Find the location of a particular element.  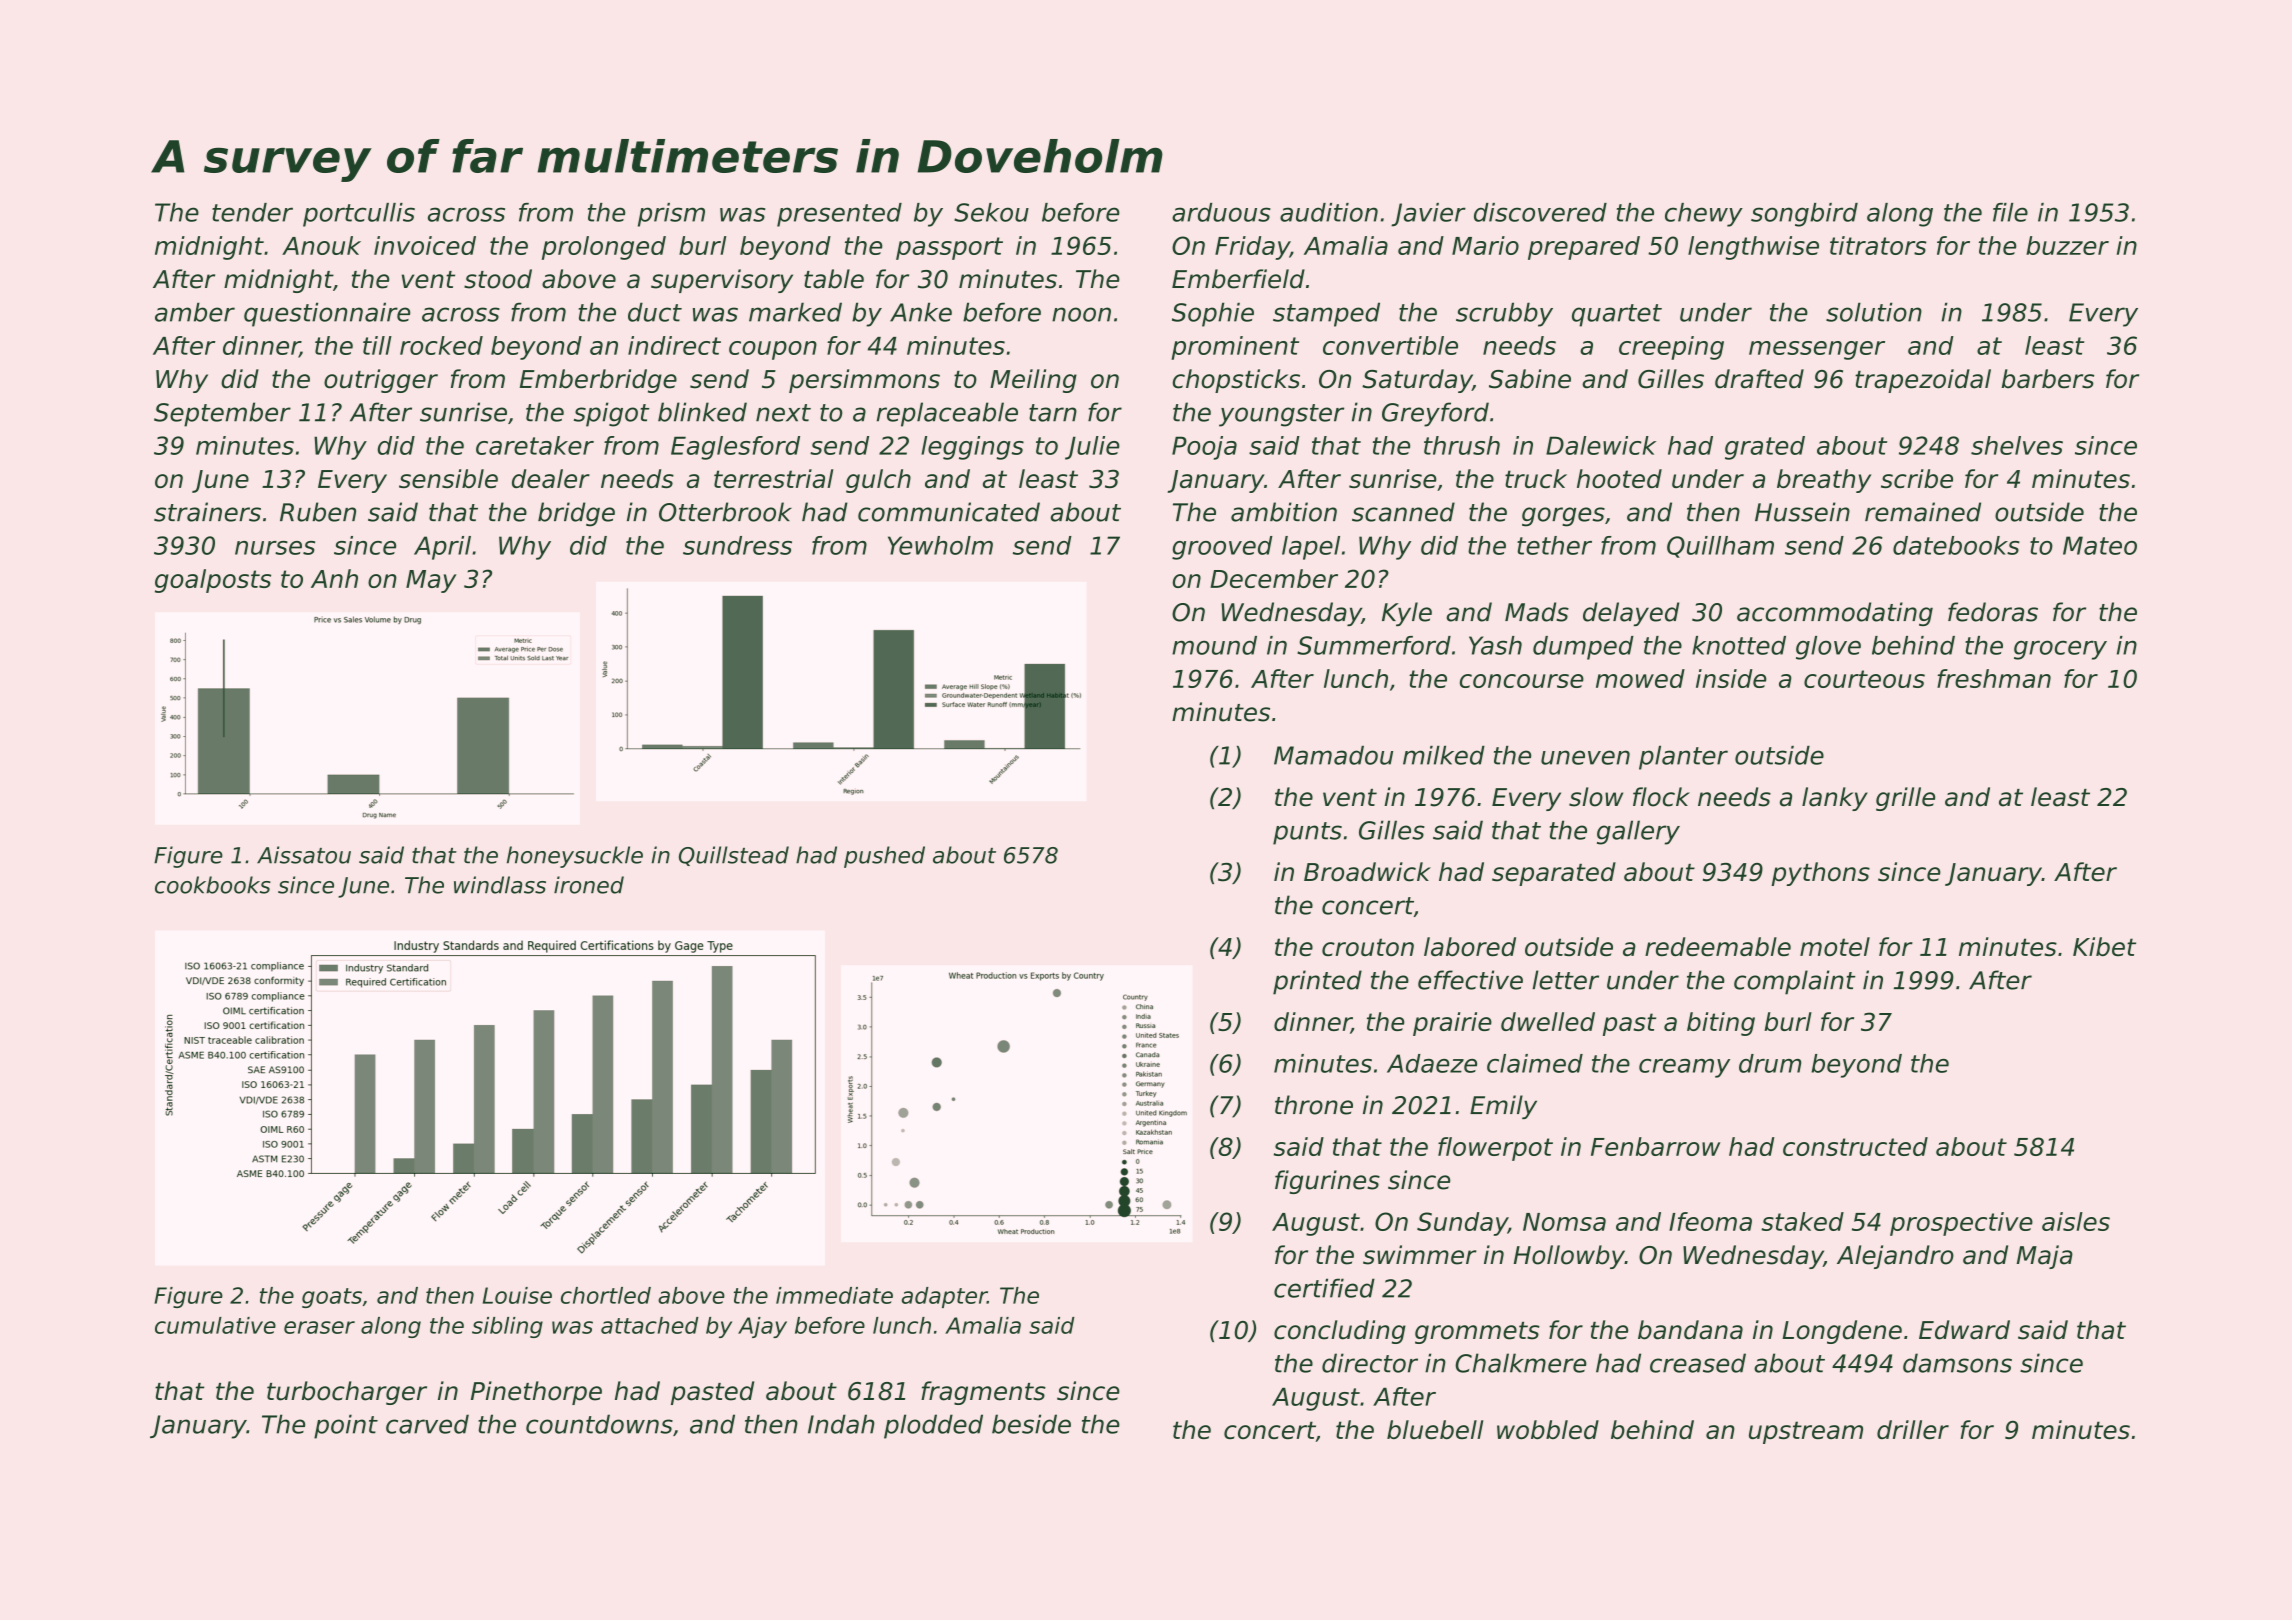

amber is located at coordinates (195, 312).
